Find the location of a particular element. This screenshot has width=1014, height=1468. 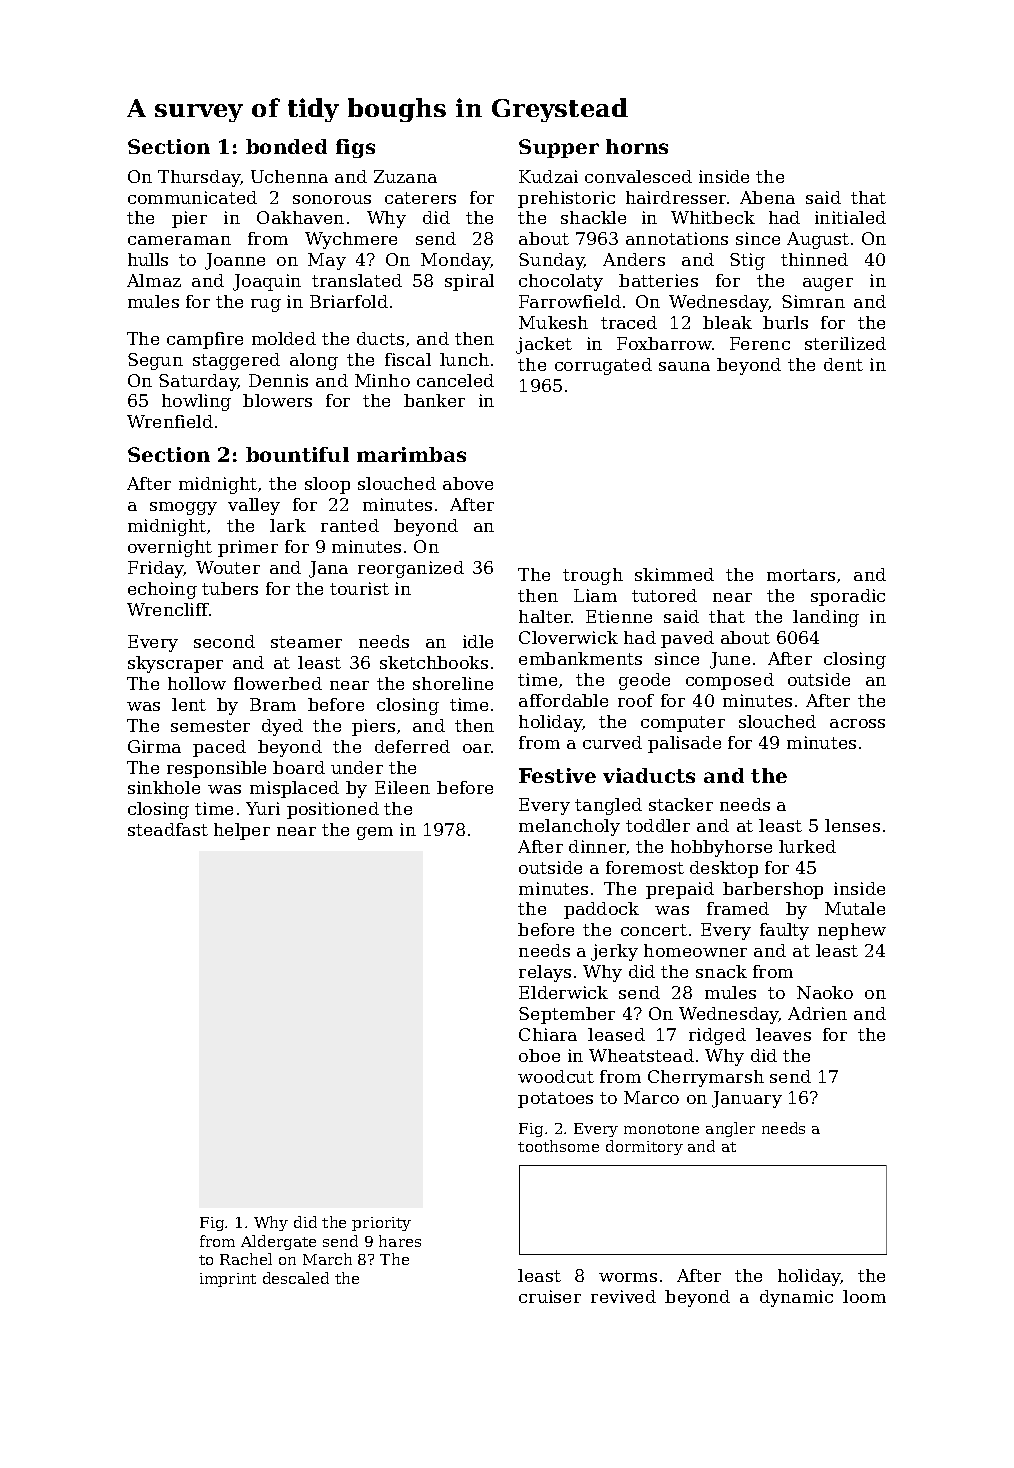

Elderwick is located at coordinates (563, 992).
